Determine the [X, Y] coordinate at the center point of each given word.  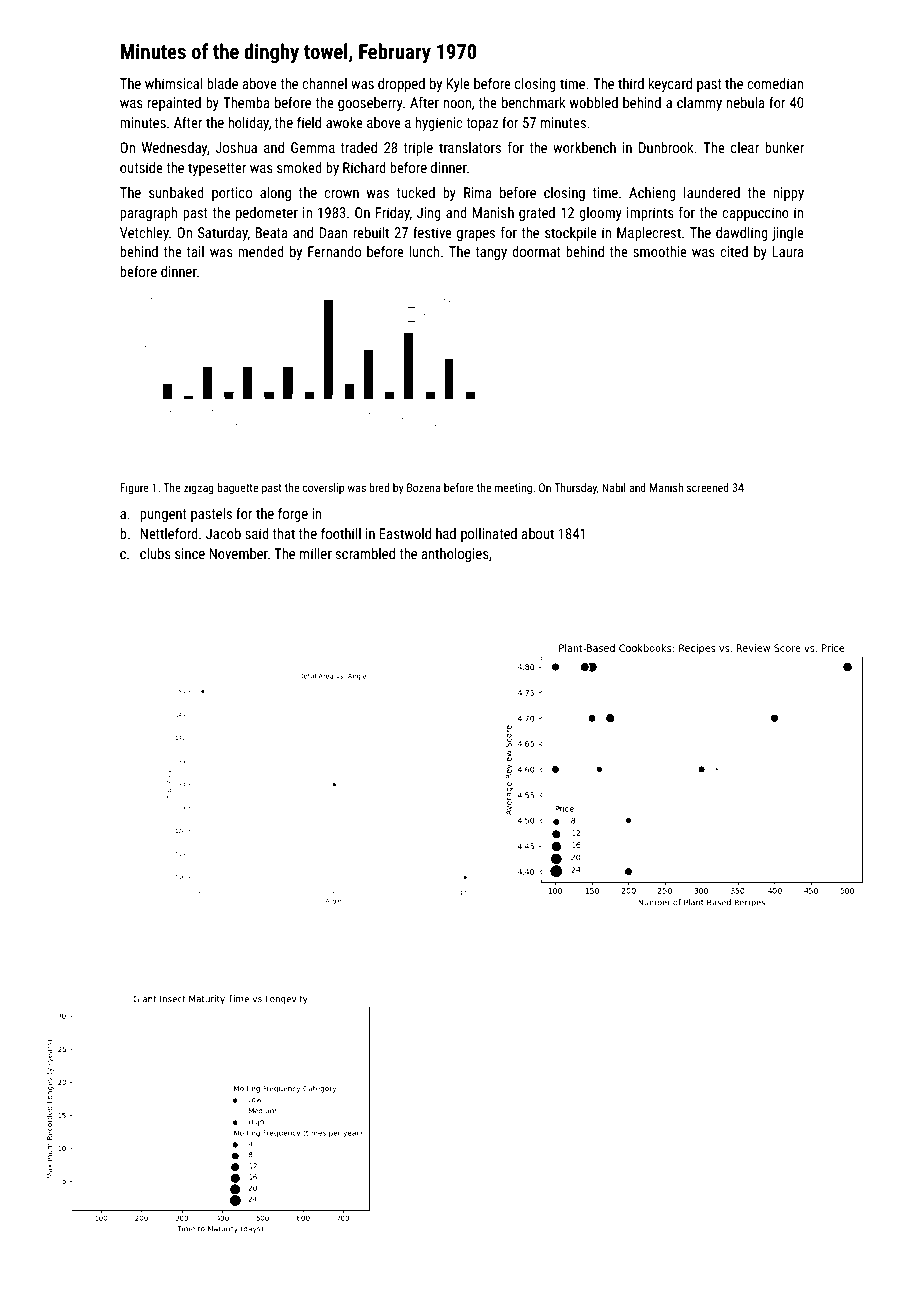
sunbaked [176, 192]
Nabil [614, 487]
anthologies [455, 555]
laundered [712, 192]
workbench [584, 147]
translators [470, 147]
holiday [248, 124]
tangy [491, 253]
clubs [155, 553]
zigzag [199, 489]
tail [195, 251]
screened [708, 487]
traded [359, 147]
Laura [788, 251]
